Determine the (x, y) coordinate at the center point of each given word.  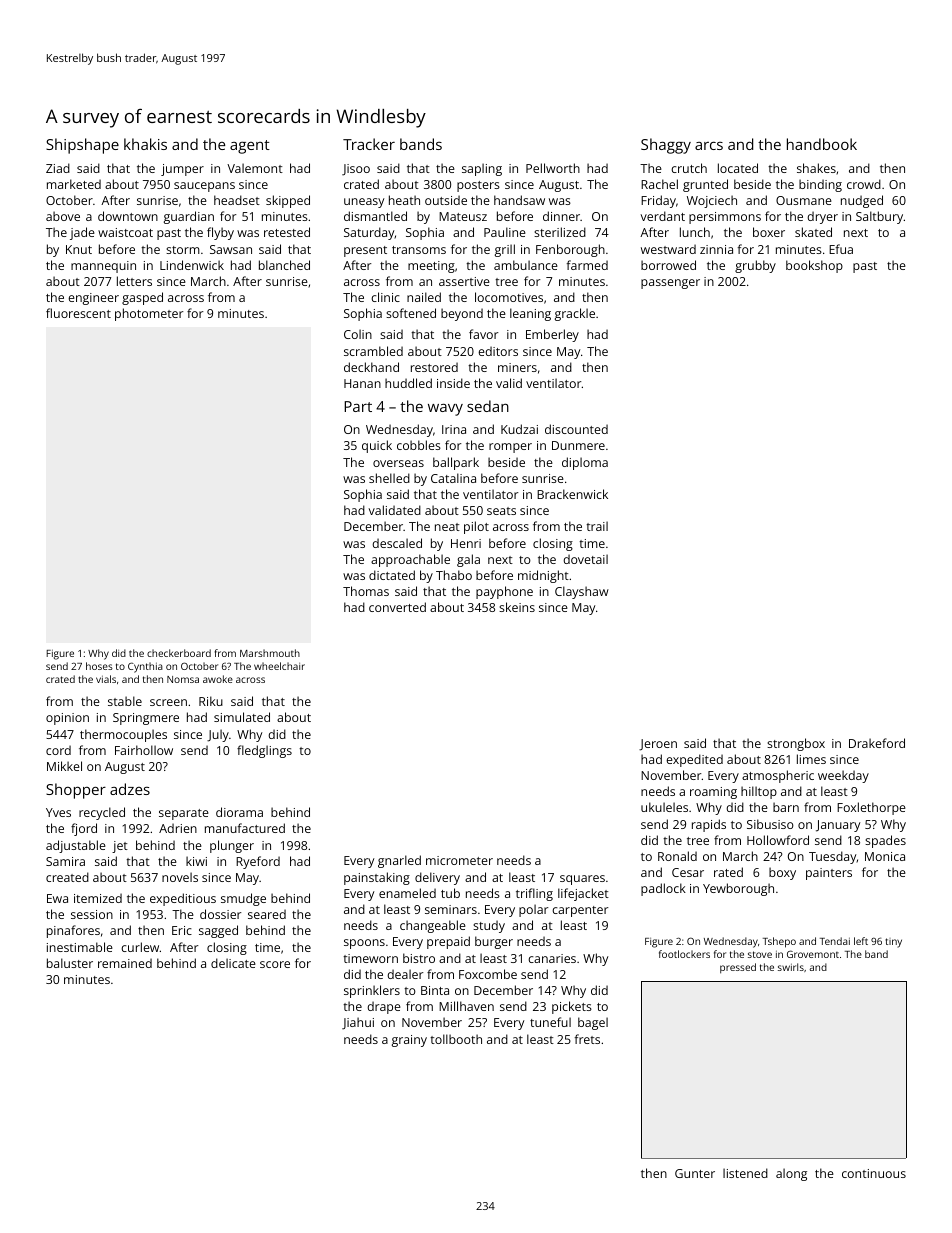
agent (250, 147)
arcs (709, 145)
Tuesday (833, 857)
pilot (476, 527)
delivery (437, 878)
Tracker (369, 144)
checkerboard (179, 653)
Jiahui (358, 1023)
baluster (70, 963)
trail (597, 526)
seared (267, 914)
